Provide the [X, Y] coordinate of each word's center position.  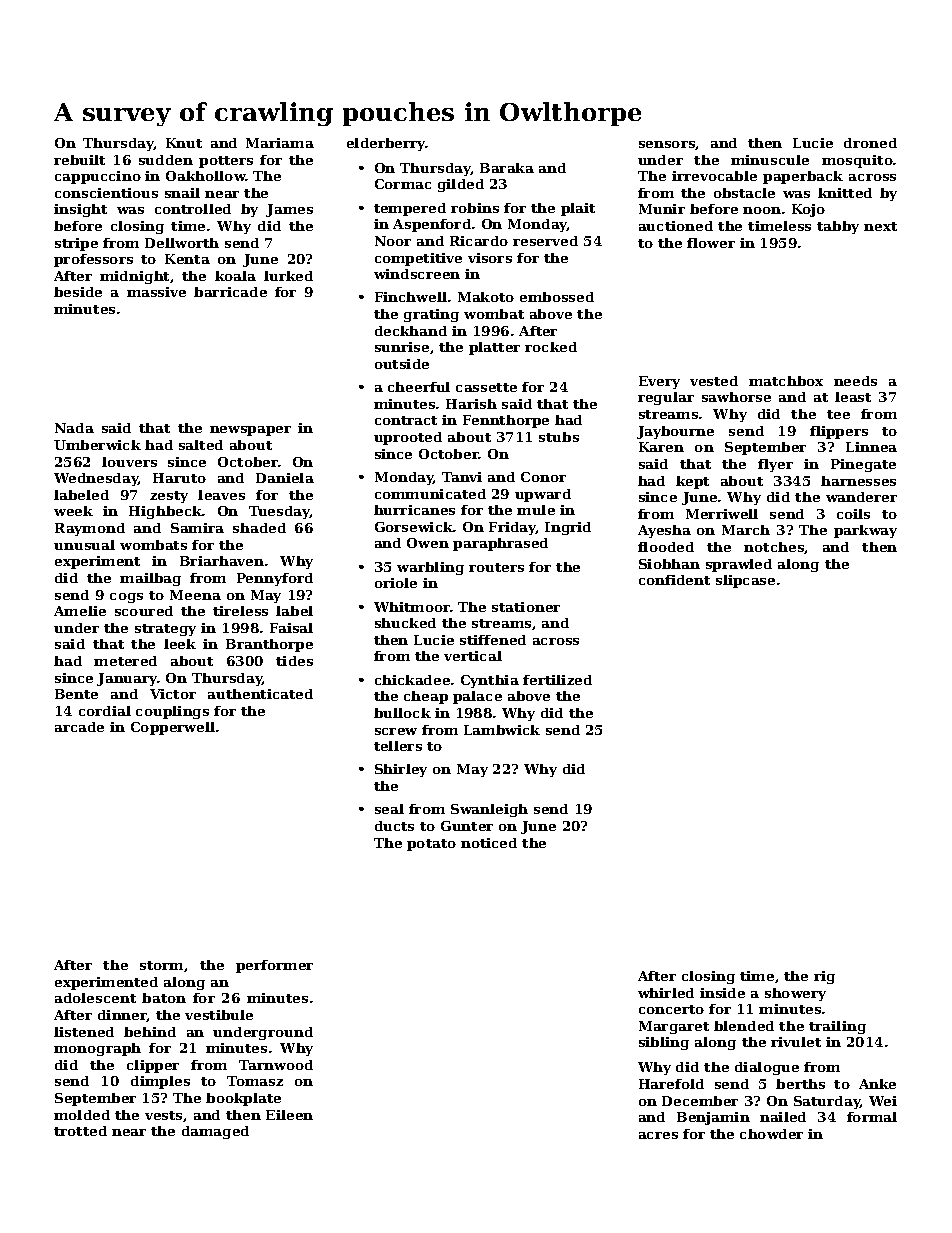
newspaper [250, 431]
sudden [166, 160]
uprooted [408, 438]
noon [762, 210]
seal [389, 809]
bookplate [243, 1099]
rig [824, 977]
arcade [79, 727]
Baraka [507, 168]
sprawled [739, 565]
